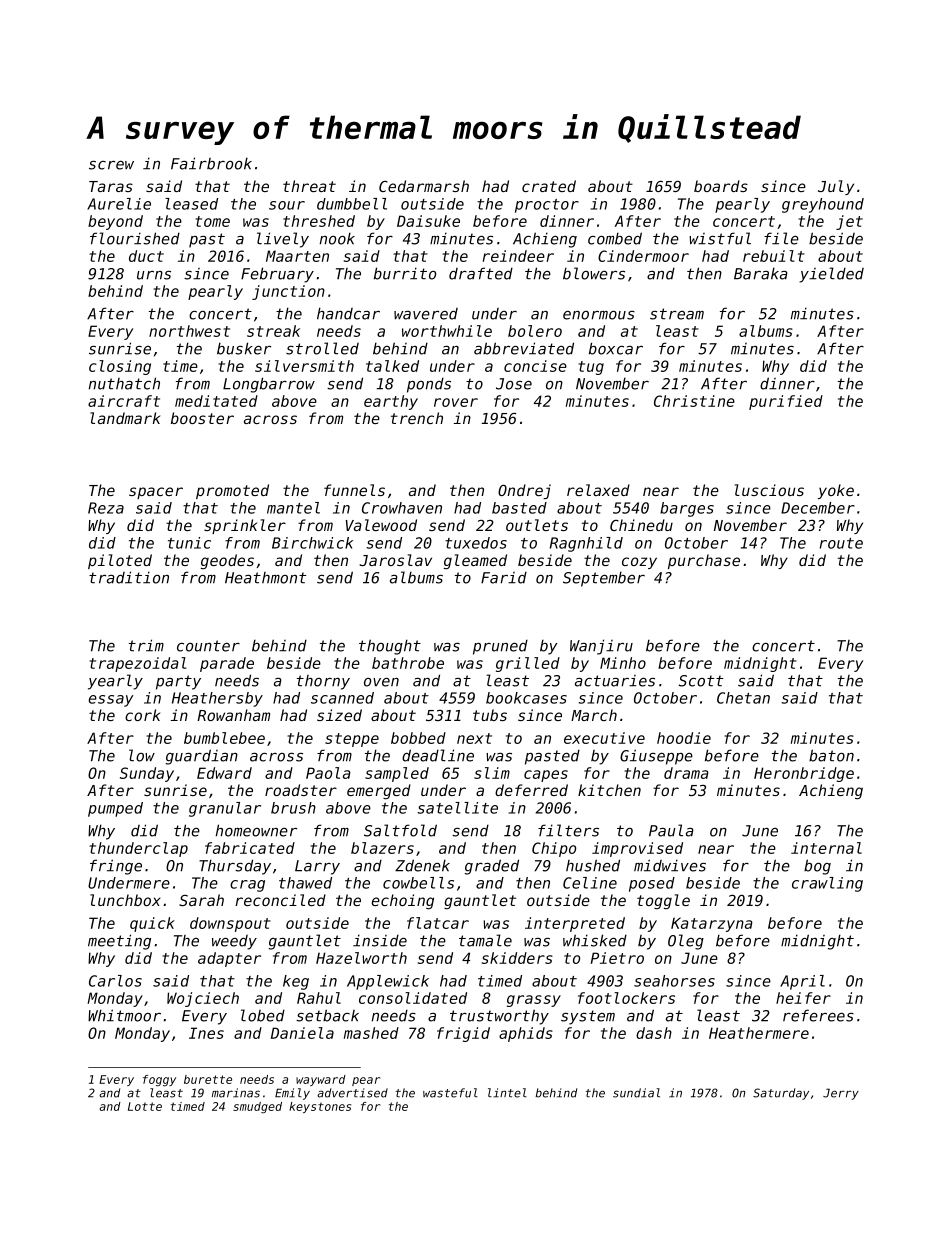 This image has height=1233, width=952. Describe the element at coordinates (827, 884) in the image. I see `crawling` at that location.
